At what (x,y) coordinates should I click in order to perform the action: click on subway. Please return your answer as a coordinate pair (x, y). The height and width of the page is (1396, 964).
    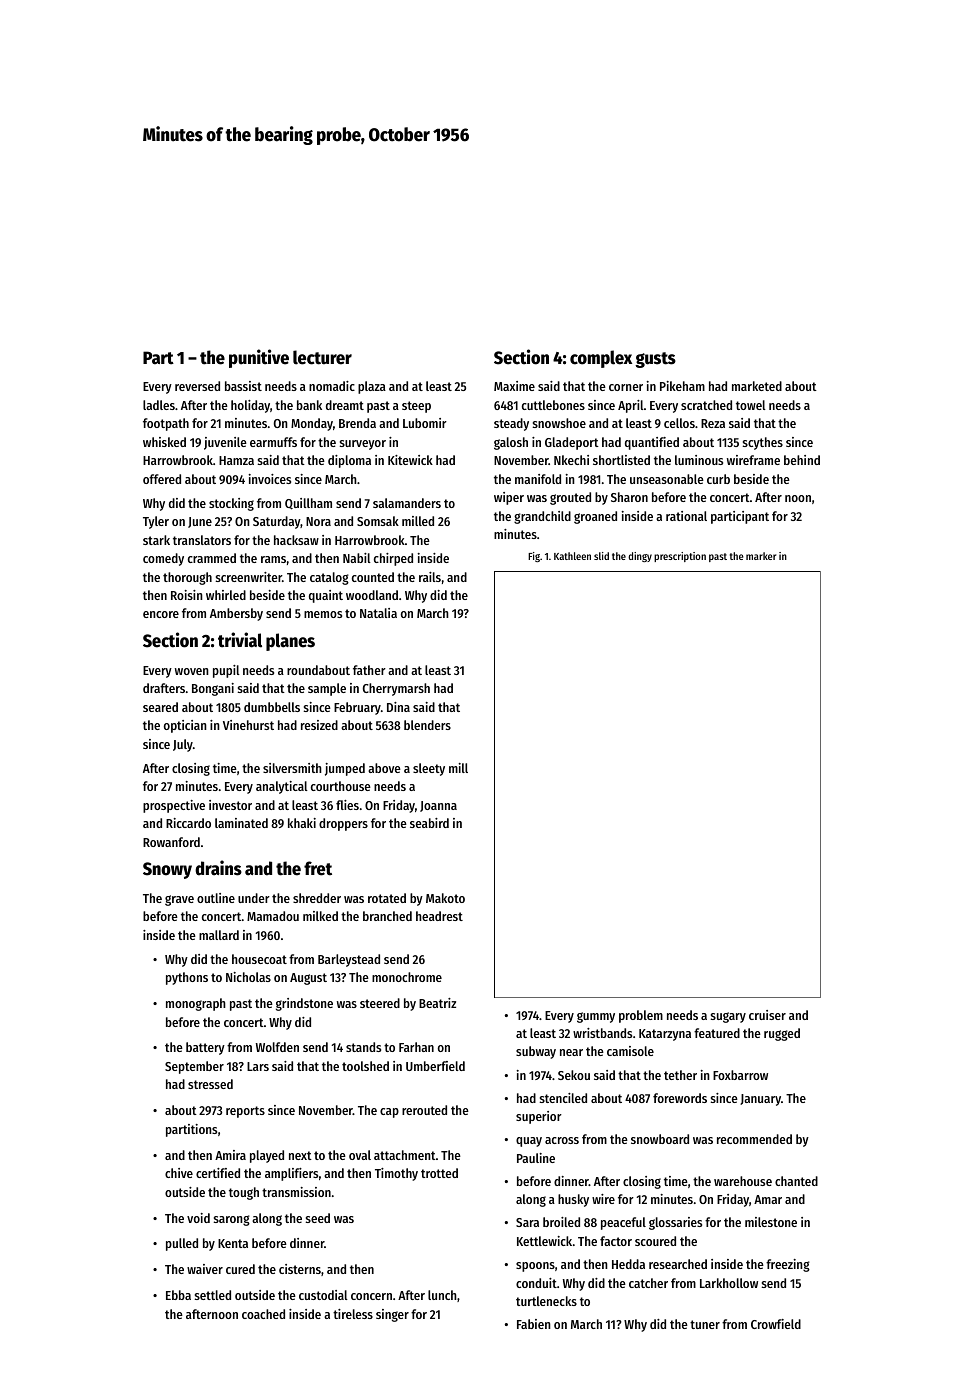
    Looking at the image, I should click on (536, 1052).
